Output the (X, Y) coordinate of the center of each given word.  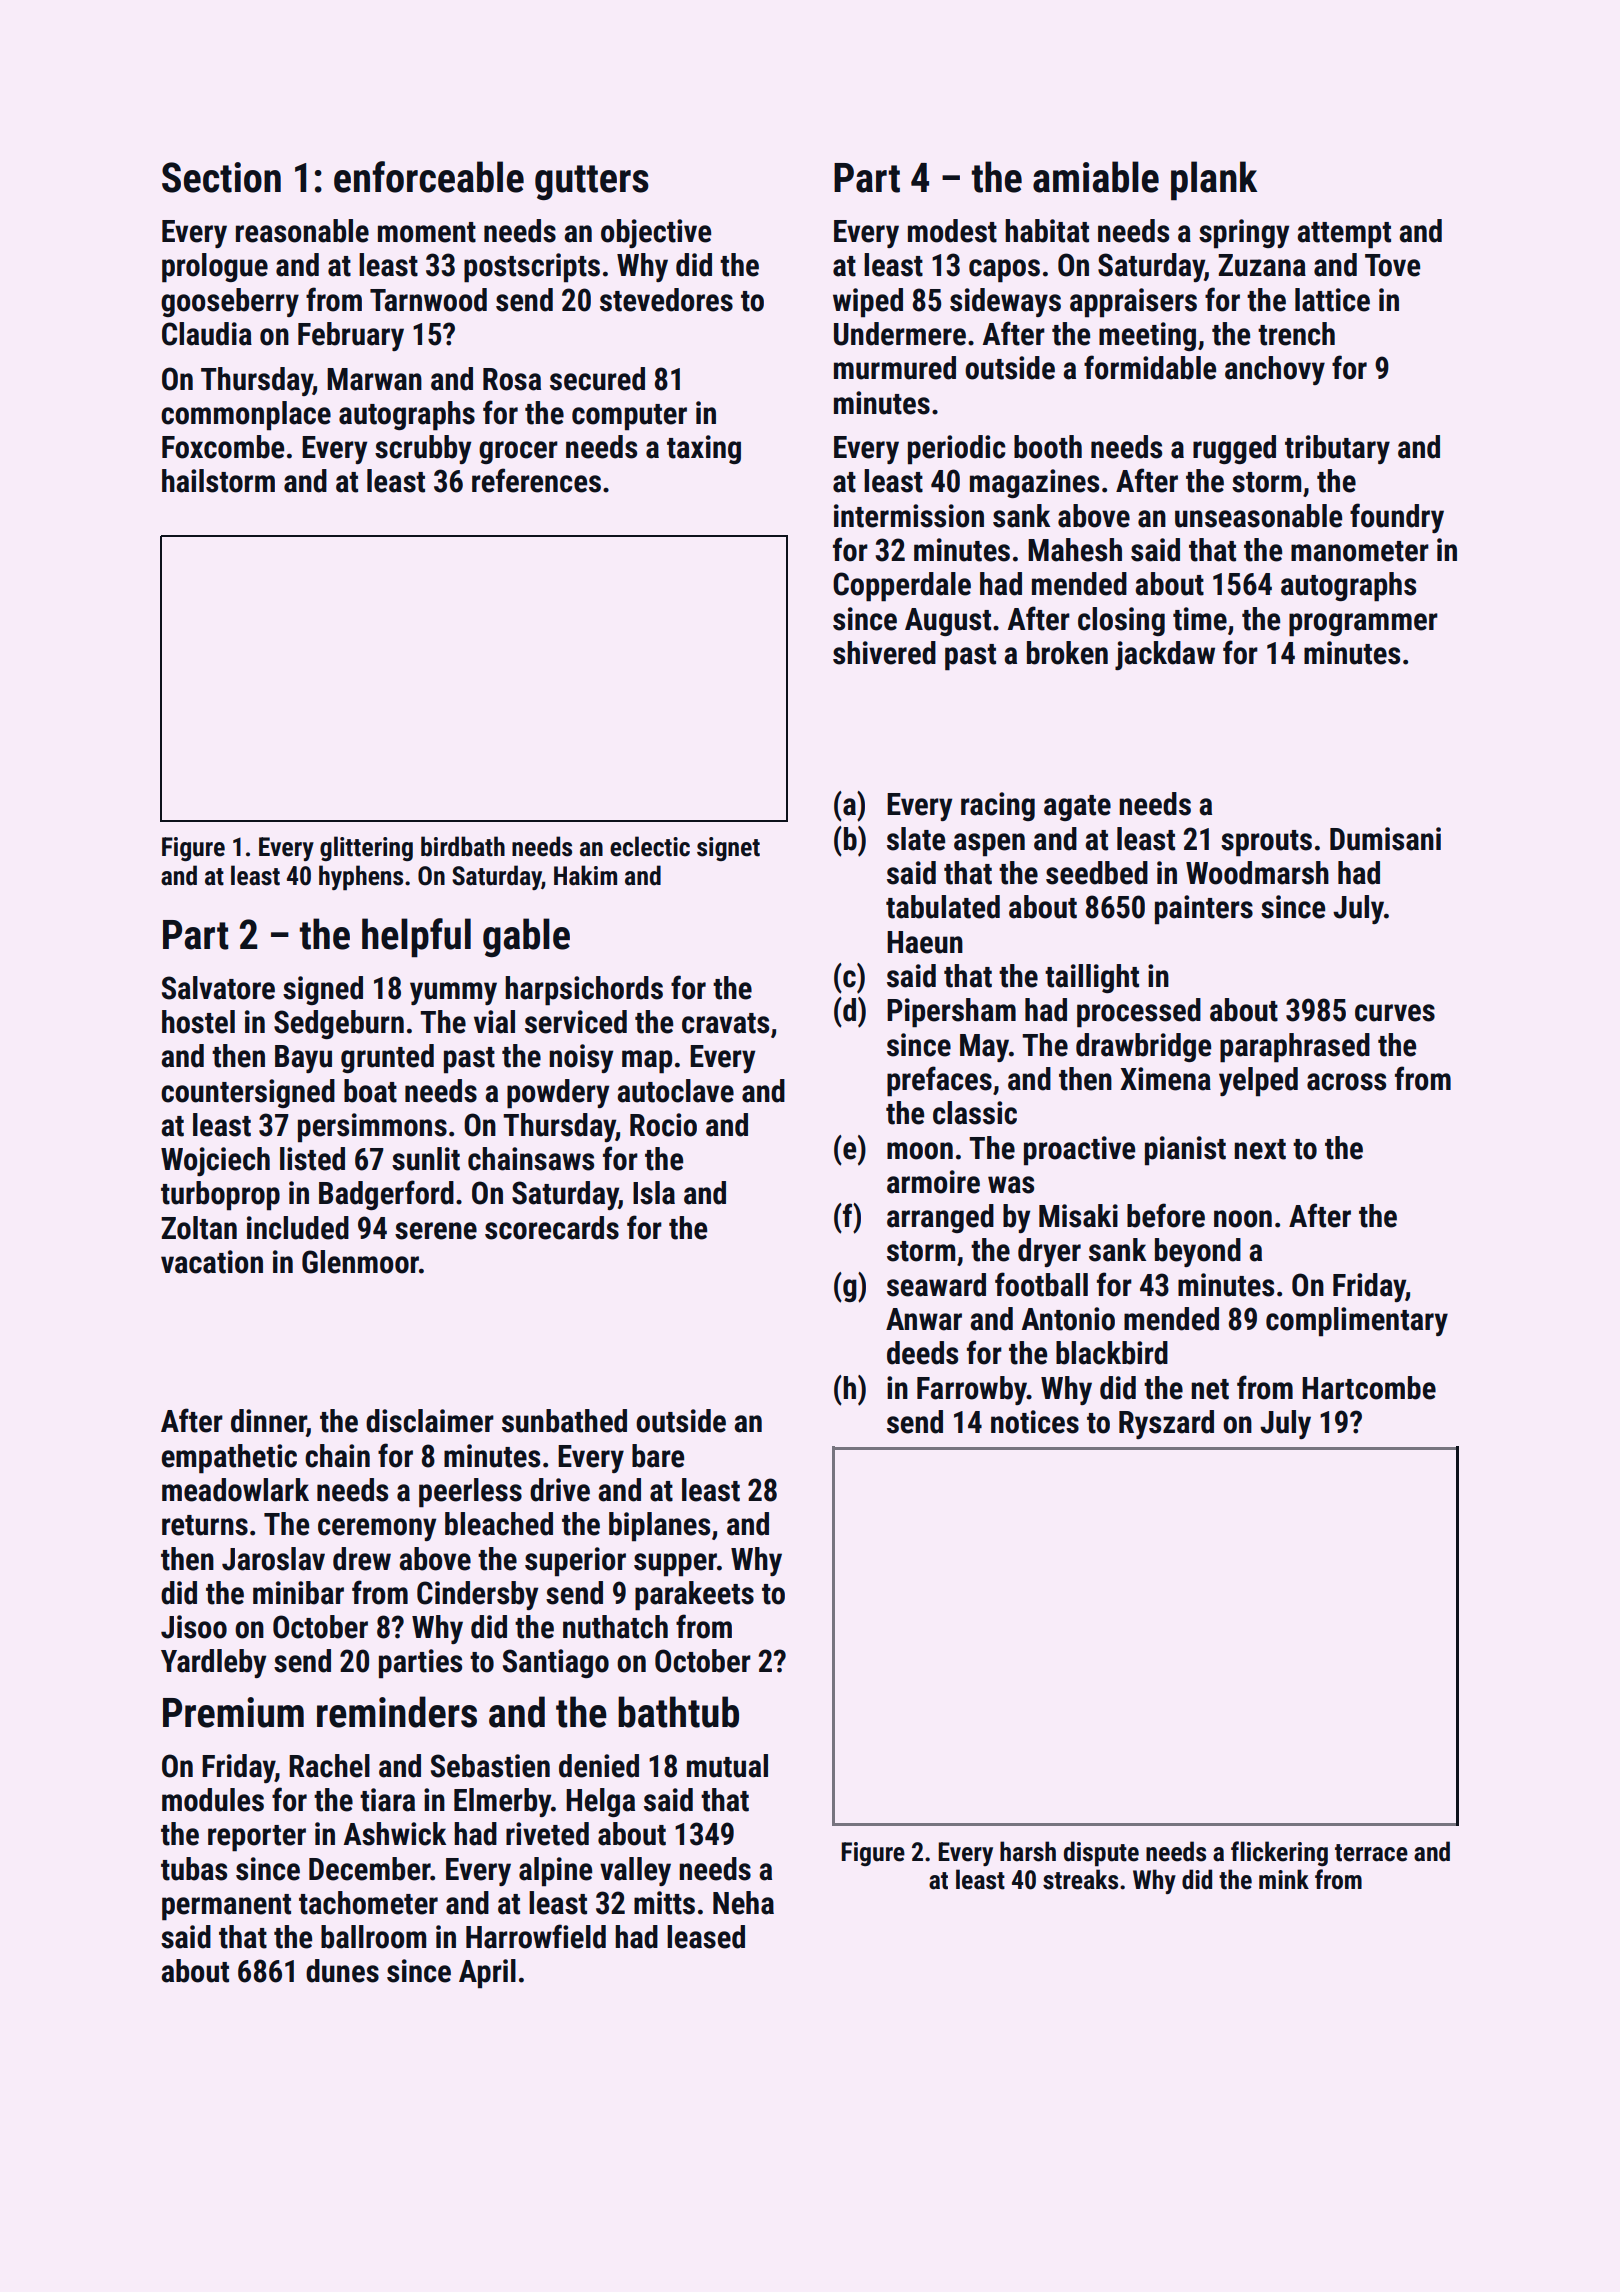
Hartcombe (1369, 1388)
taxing (704, 449)
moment (427, 232)
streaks (1080, 1879)
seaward (936, 1285)
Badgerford (386, 1195)
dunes (342, 1971)
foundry (1397, 518)
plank (1214, 181)
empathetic (229, 1459)
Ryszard (1166, 1424)
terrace (1371, 1853)
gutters (592, 182)
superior (575, 1562)
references (536, 480)
